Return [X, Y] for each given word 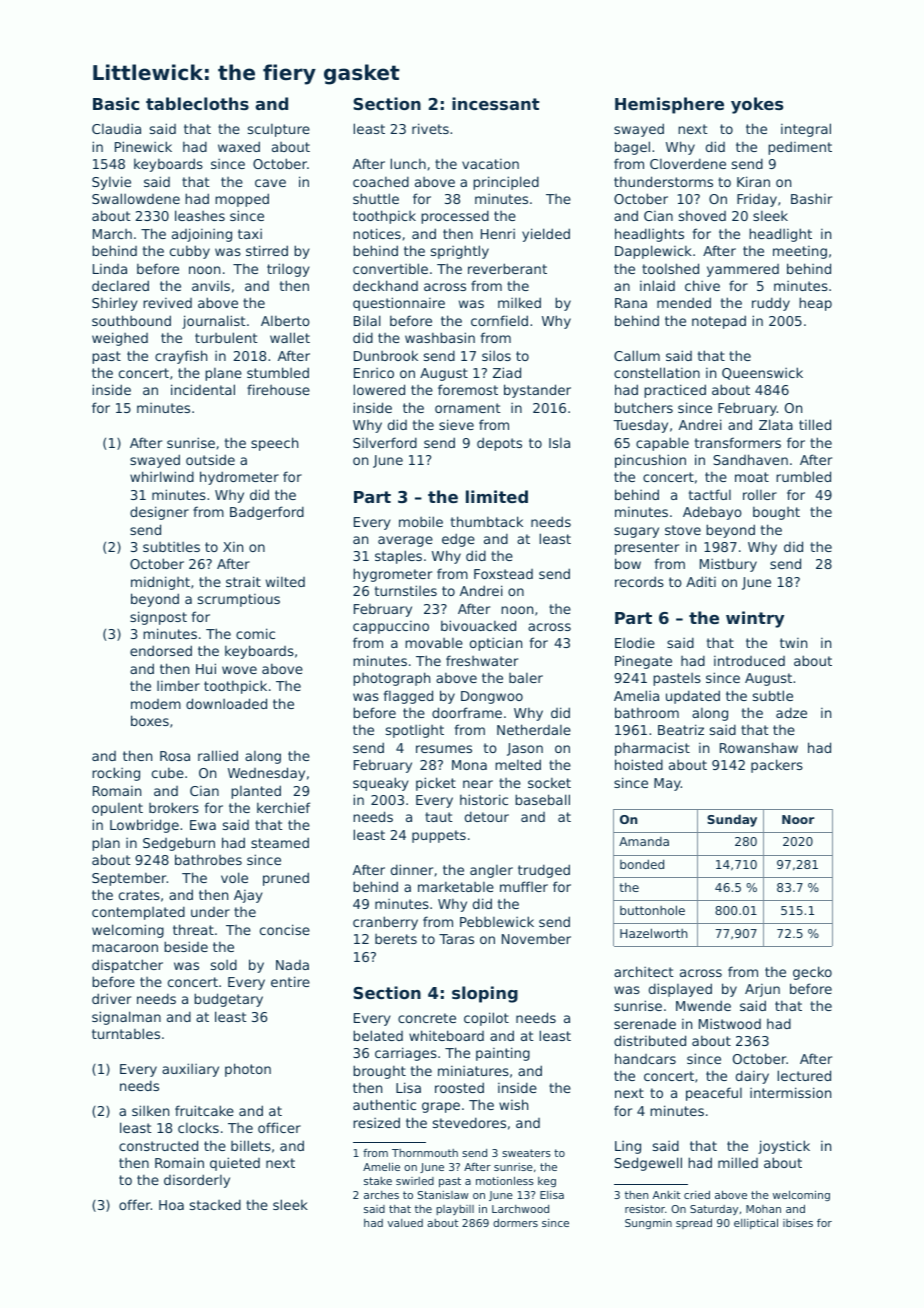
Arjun [762, 990]
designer [159, 513]
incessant [495, 103]
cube [168, 772]
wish [513, 1104]
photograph [391, 679]
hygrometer [392, 575]
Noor [798, 819]
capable [662, 444]
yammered [743, 270]
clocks [198, 1127]
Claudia [116, 128]
